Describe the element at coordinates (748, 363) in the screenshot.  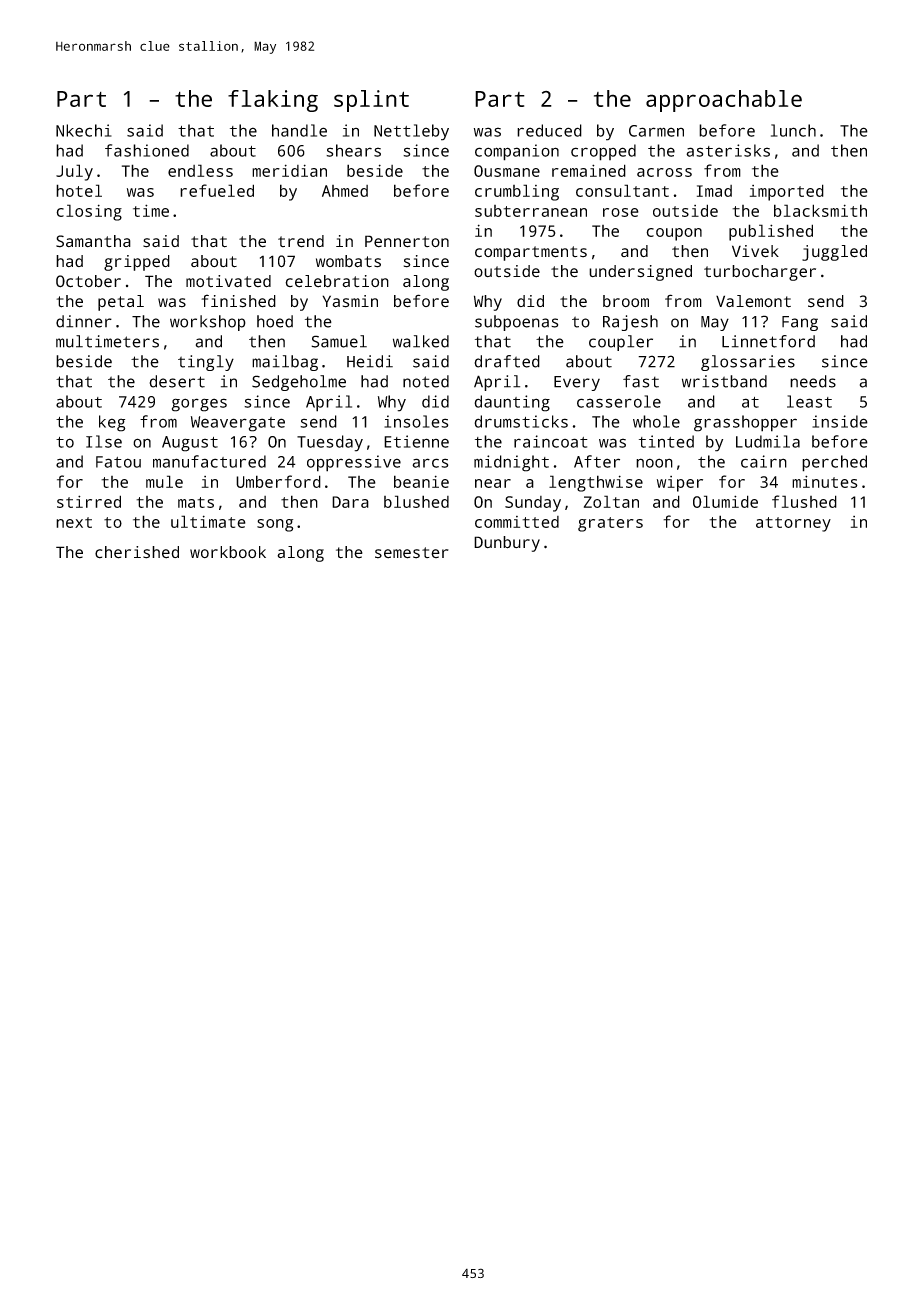
I see `glossaries` at that location.
